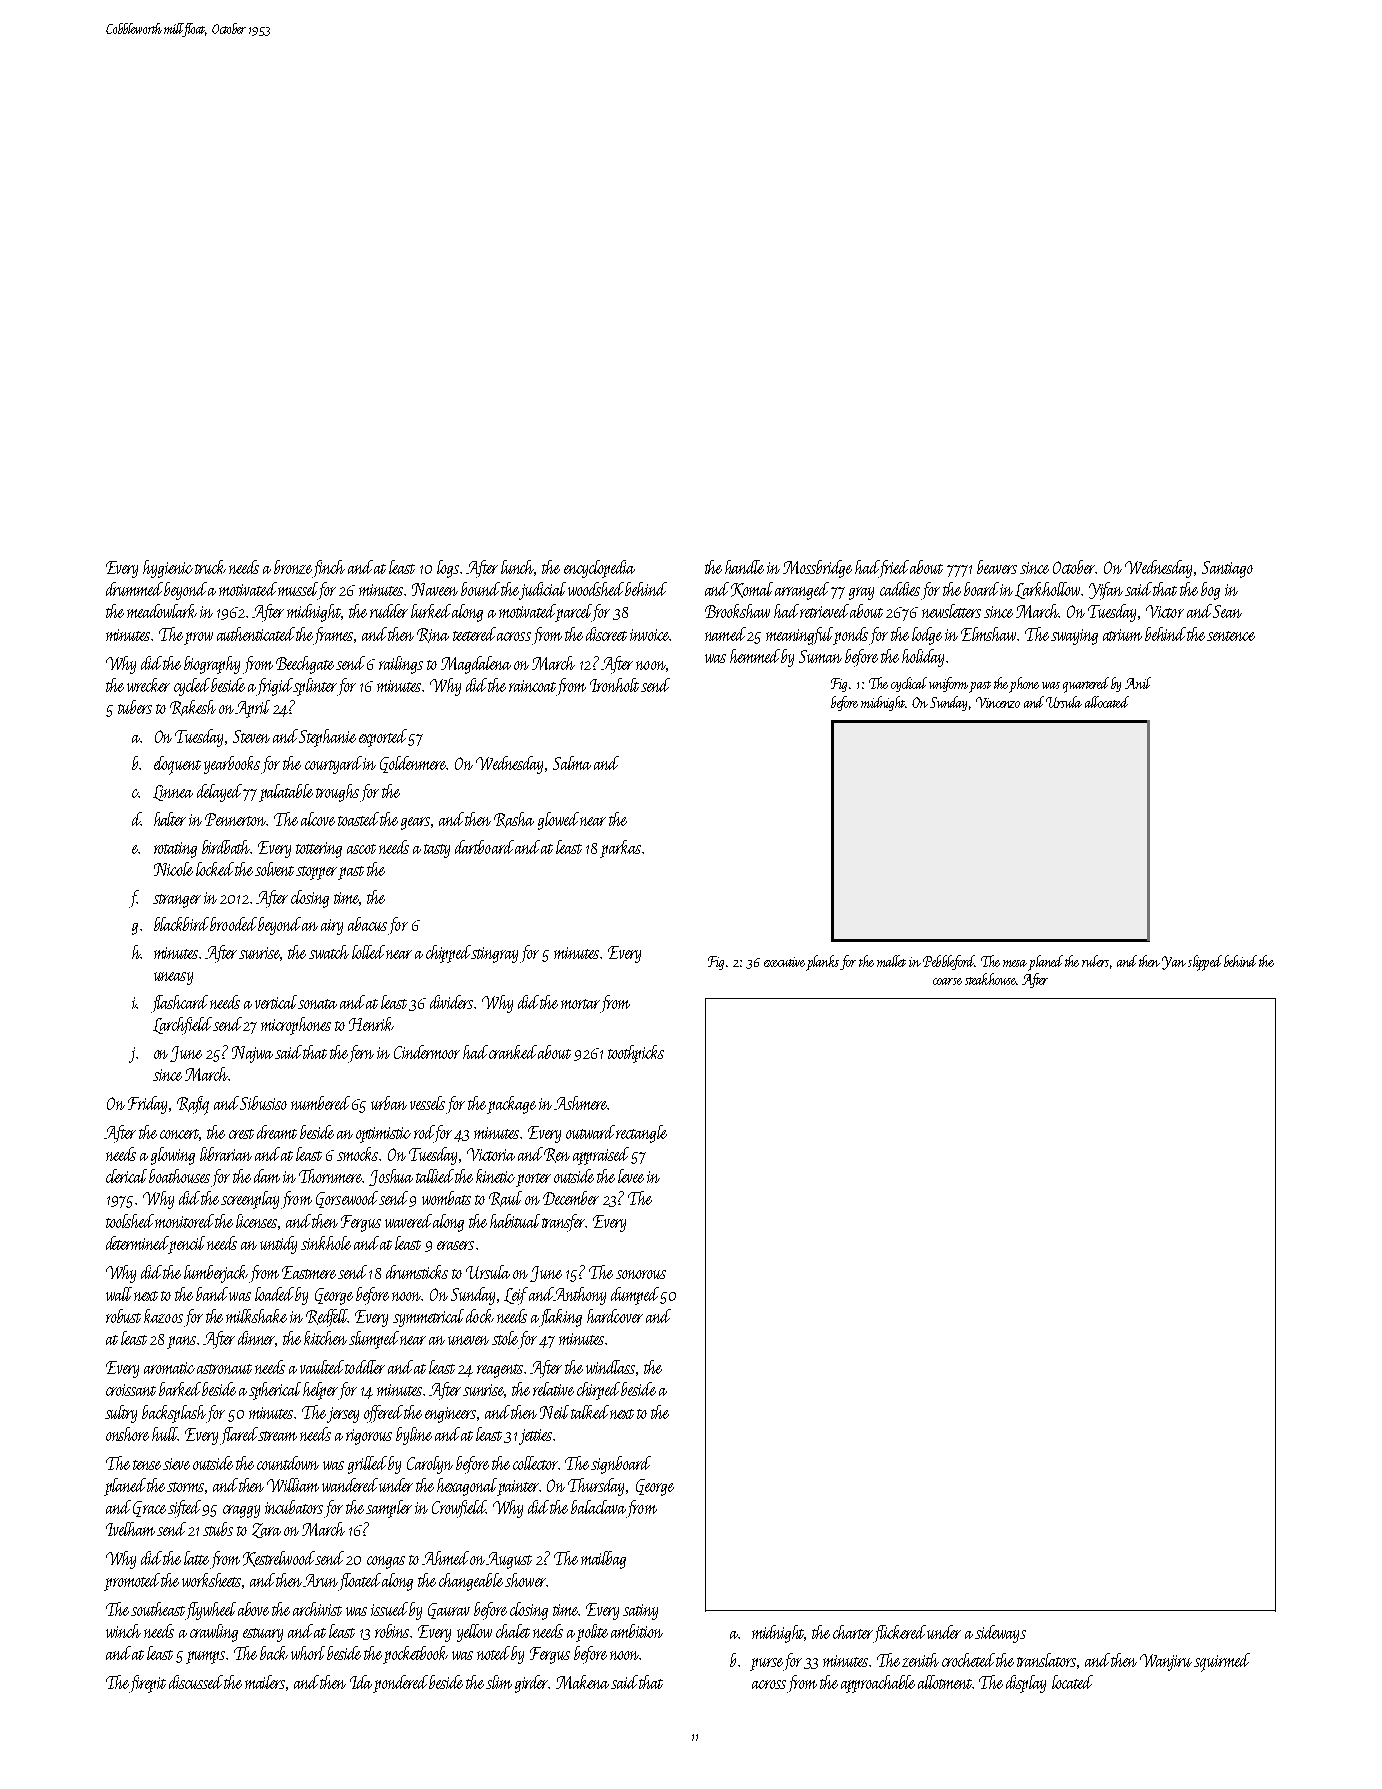 The height and width of the image is (1789, 1382). I want to click on toothpicks, so click(636, 1054).
